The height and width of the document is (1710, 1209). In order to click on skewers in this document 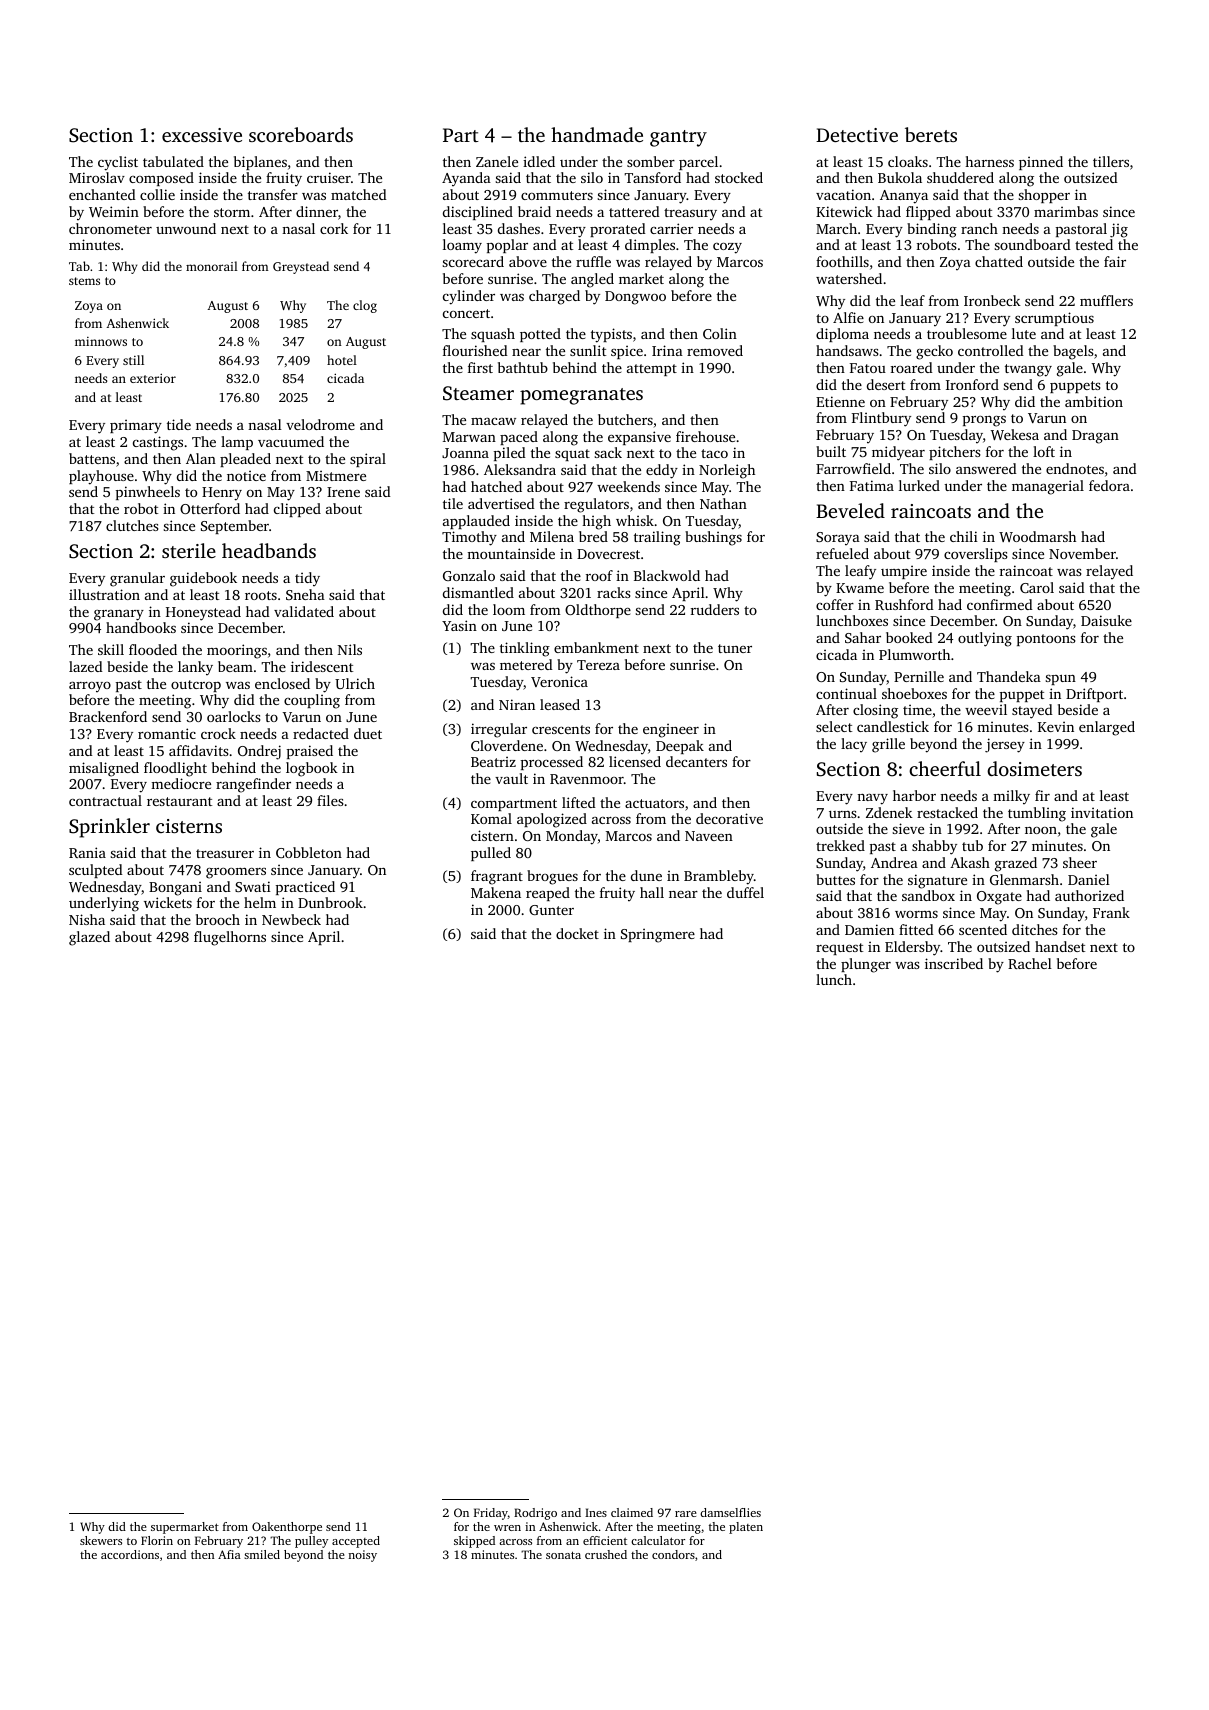, I will do `click(101, 1540)`.
